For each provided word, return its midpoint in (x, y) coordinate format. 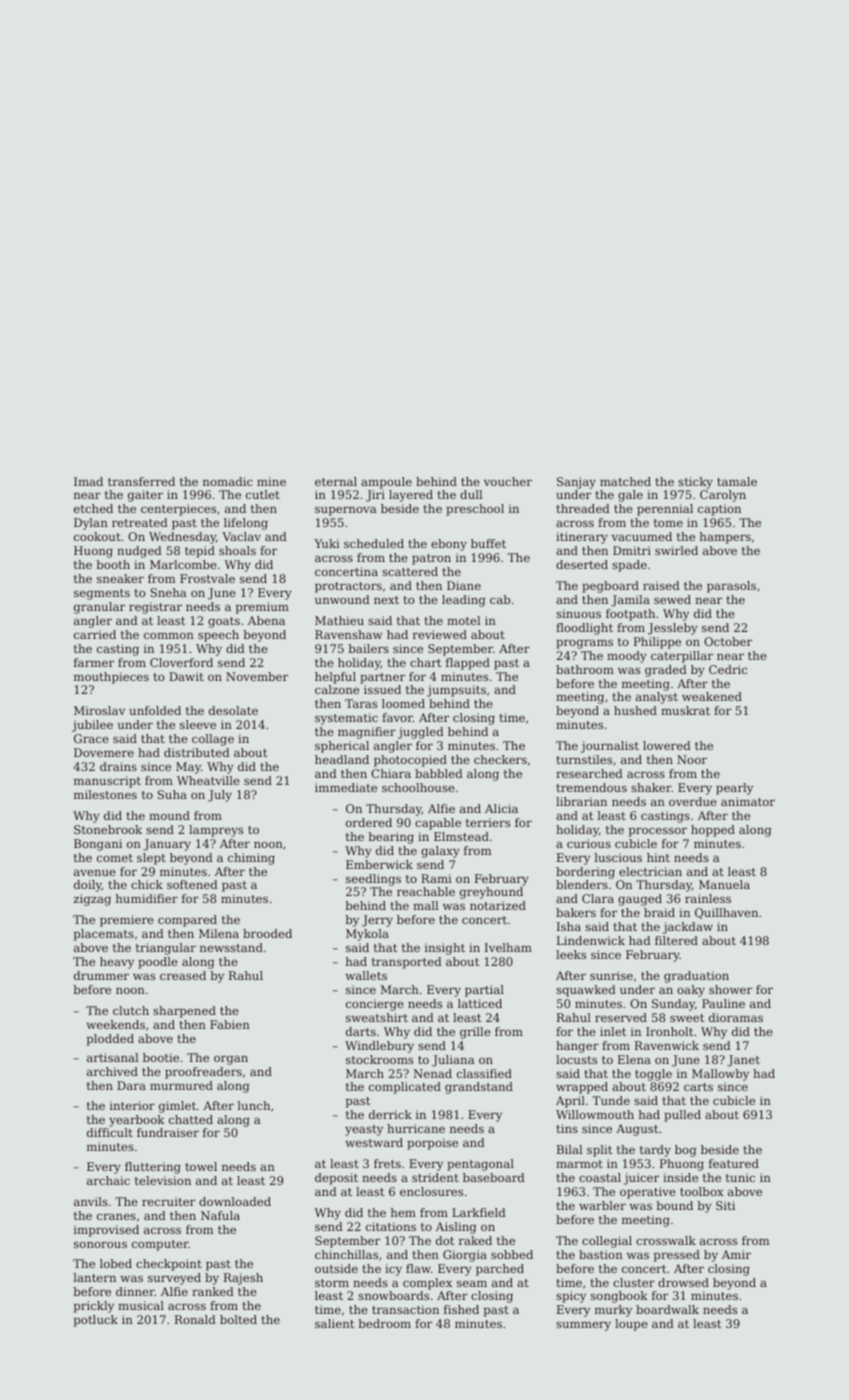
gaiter (145, 496)
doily (88, 886)
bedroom (384, 1323)
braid (659, 912)
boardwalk (667, 1309)
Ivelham (508, 947)
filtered (676, 940)
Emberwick (379, 864)
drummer (101, 975)
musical (141, 1305)
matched (625, 481)
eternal (336, 481)
